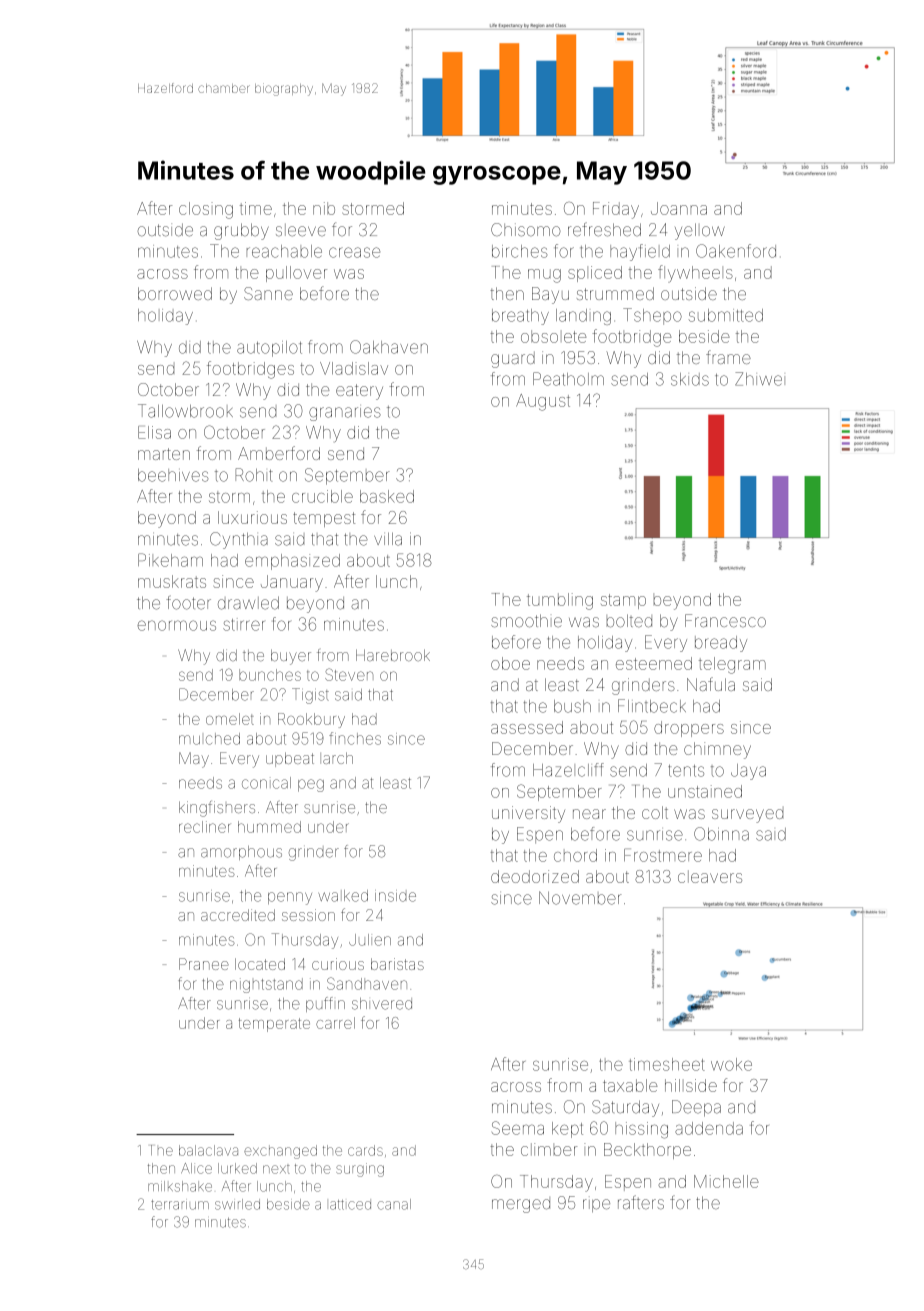  I want to click on bolted, so click(629, 621).
